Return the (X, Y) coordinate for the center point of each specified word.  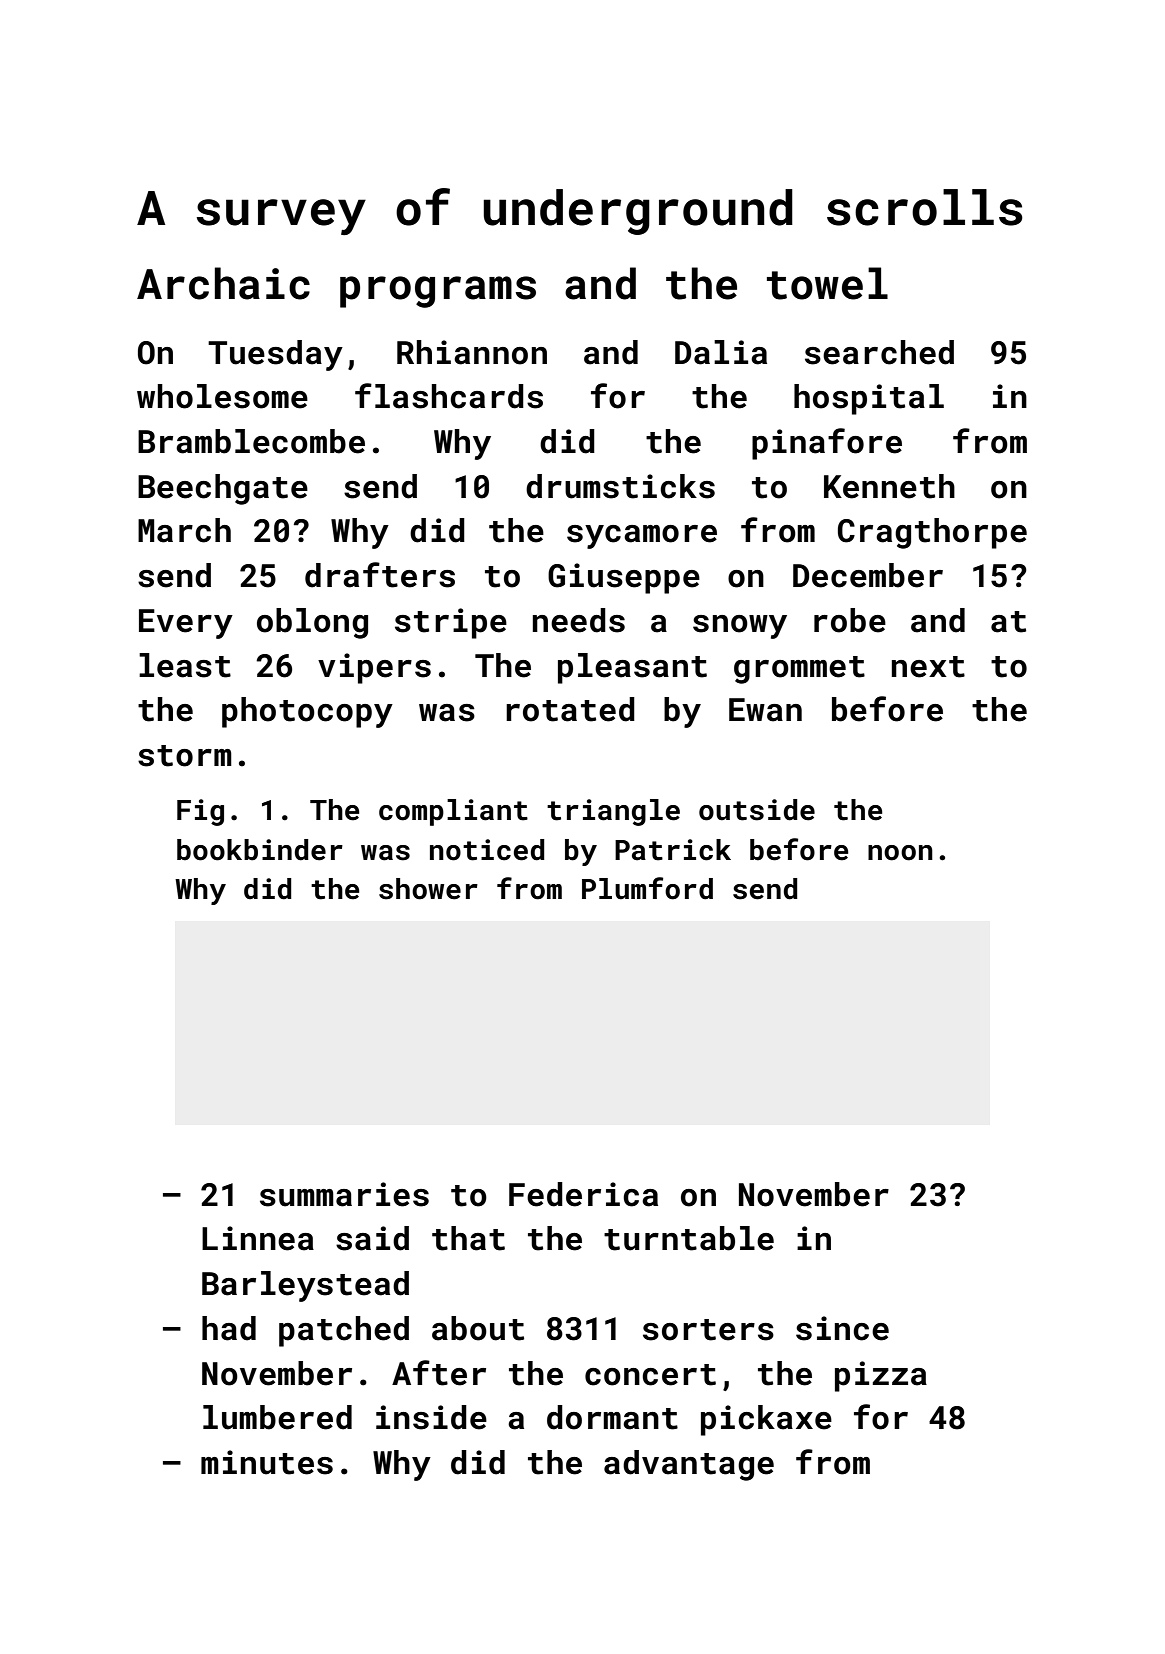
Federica (583, 1194)
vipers (374, 668)
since (842, 1328)
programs (438, 292)
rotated (570, 709)
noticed (487, 850)
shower (428, 889)
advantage (689, 1465)
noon (900, 853)
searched (879, 352)
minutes (267, 1462)
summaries (344, 1194)
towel (827, 283)
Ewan (765, 710)
